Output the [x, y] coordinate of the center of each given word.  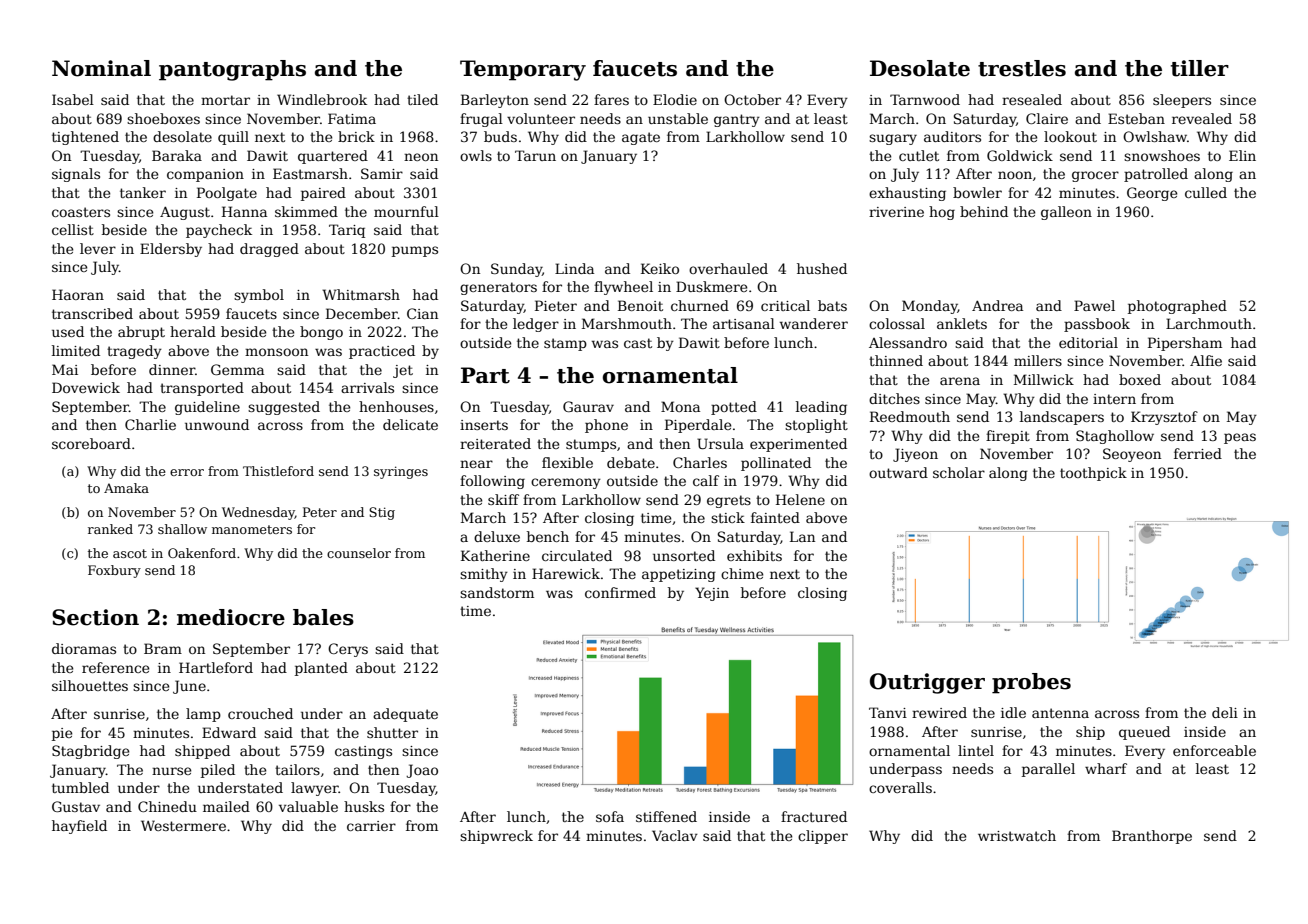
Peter [320, 512]
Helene [800, 499]
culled [1206, 192]
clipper [823, 837]
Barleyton [495, 101]
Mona [680, 406]
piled [218, 771]
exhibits [754, 555]
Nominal [101, 68]
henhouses [396, 406]
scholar [959, 472]
